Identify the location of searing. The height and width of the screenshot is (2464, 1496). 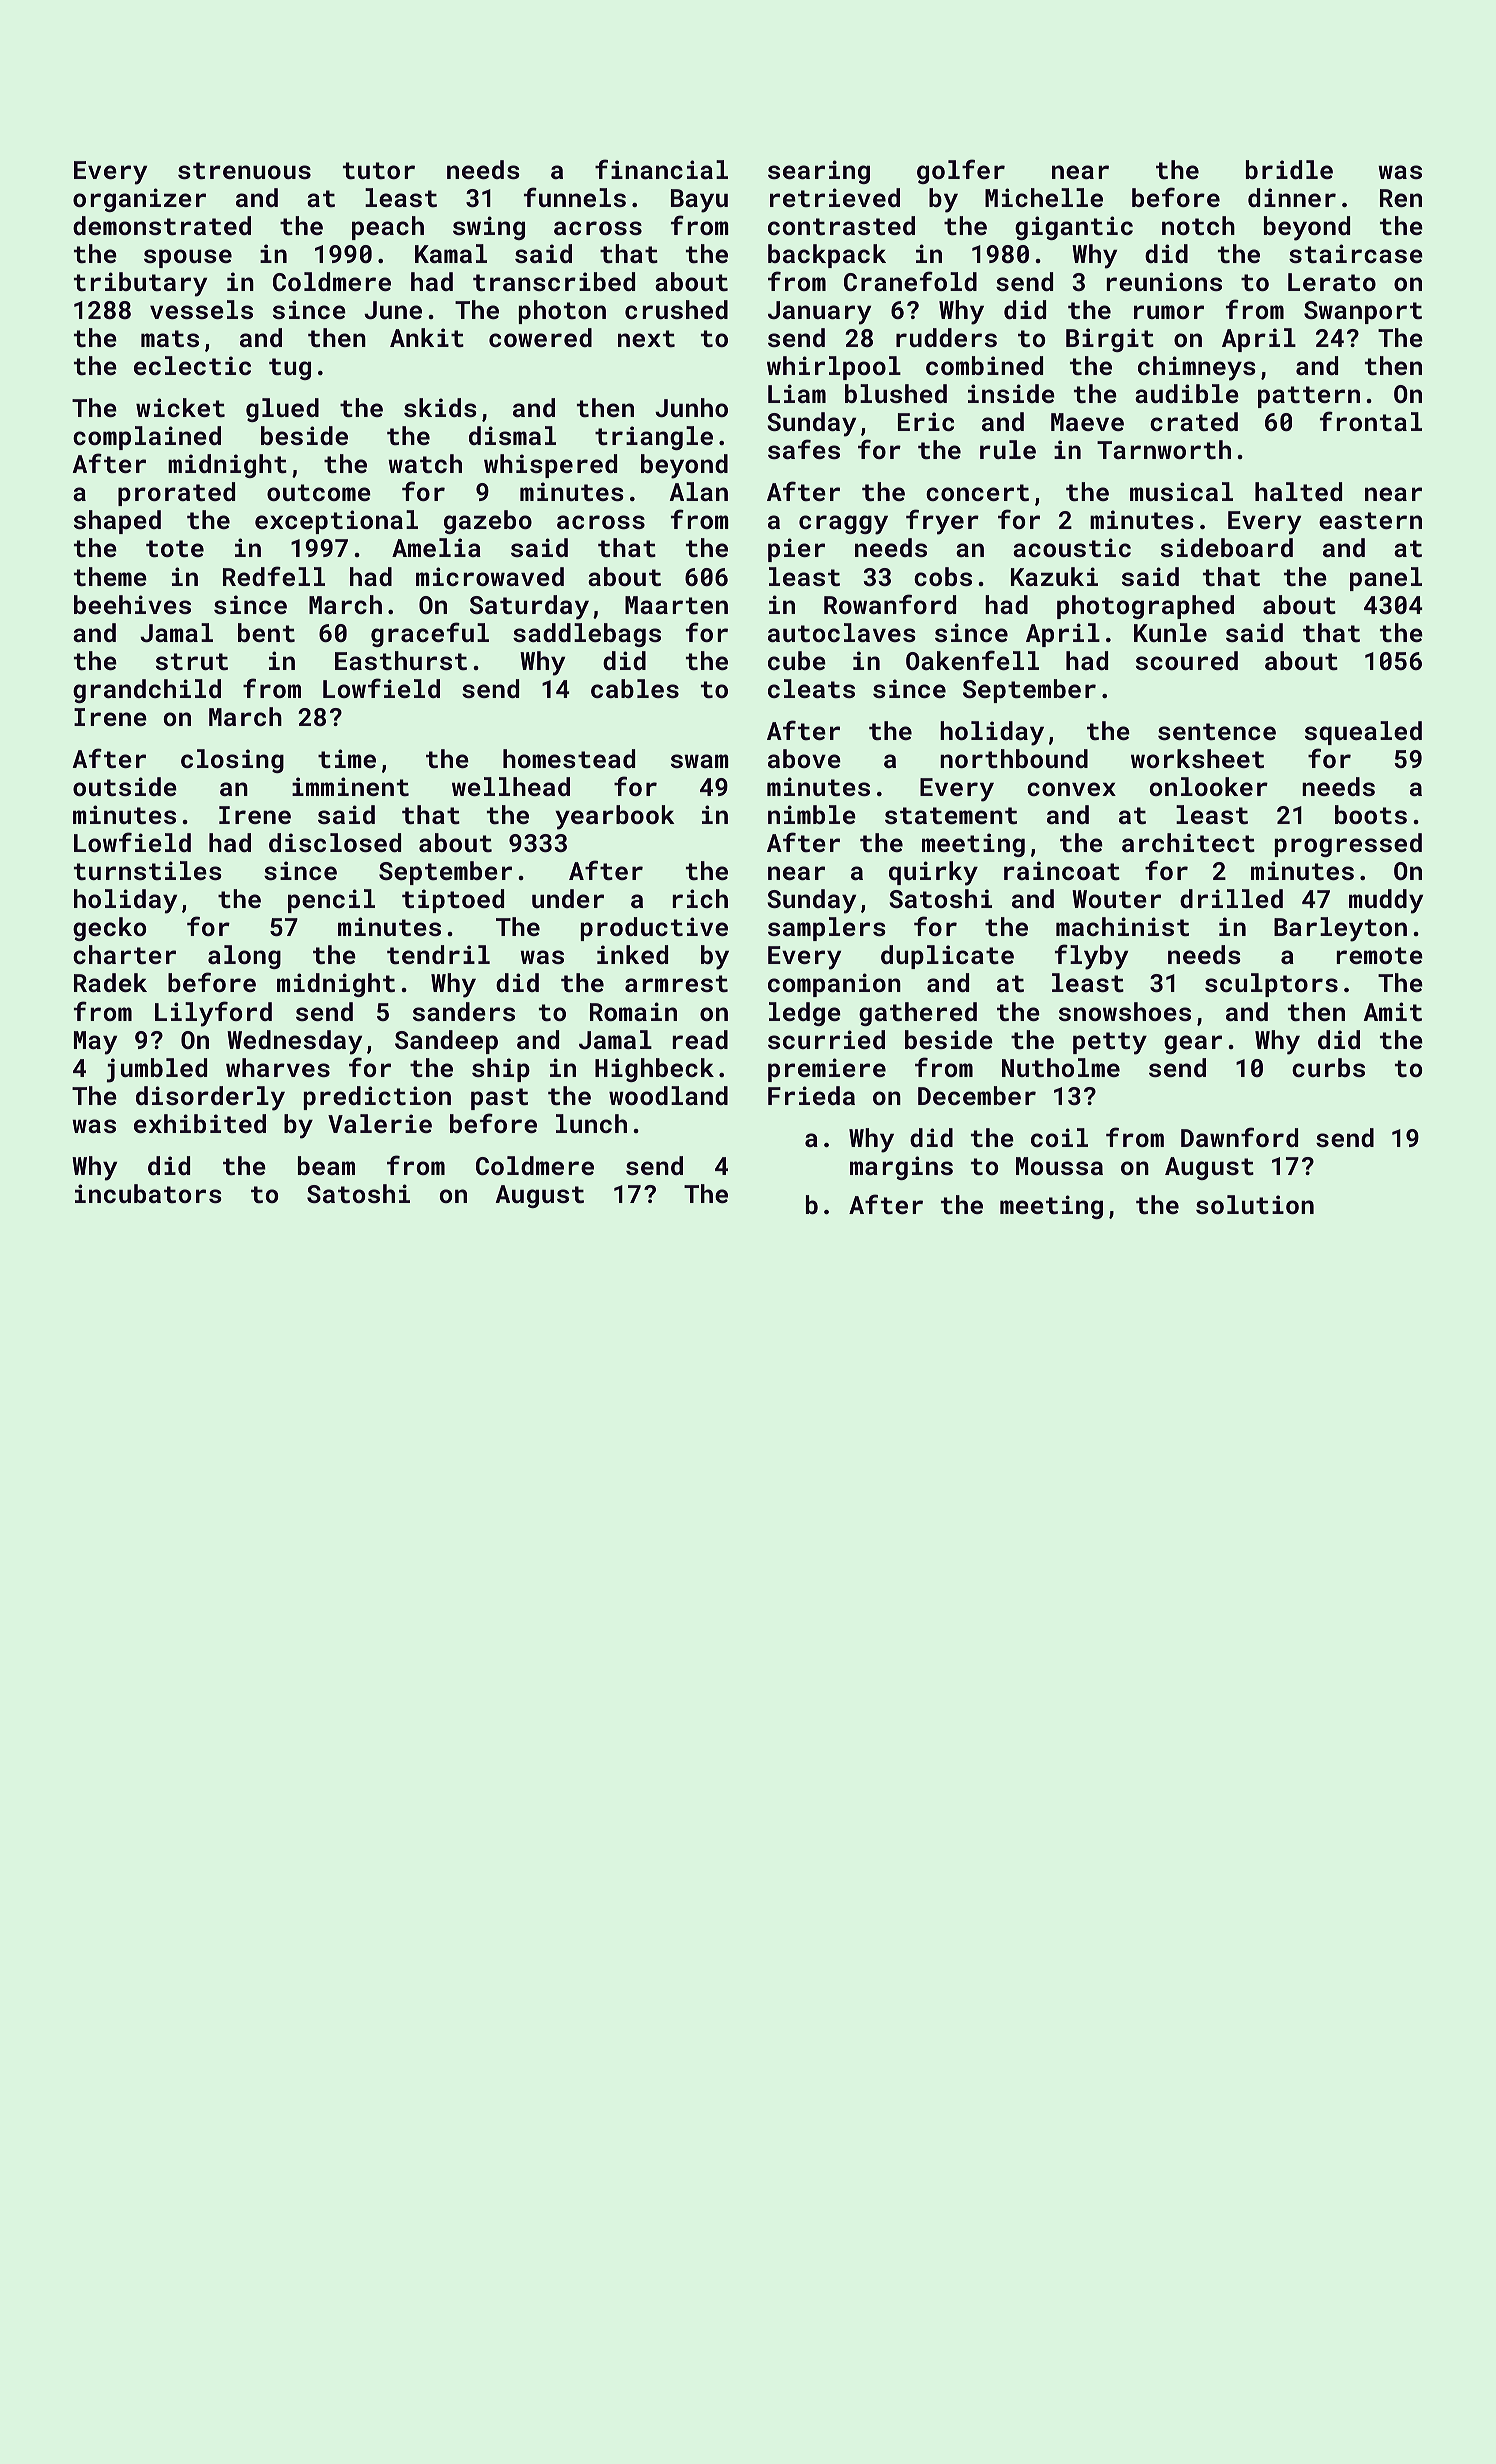
(819, 172).
